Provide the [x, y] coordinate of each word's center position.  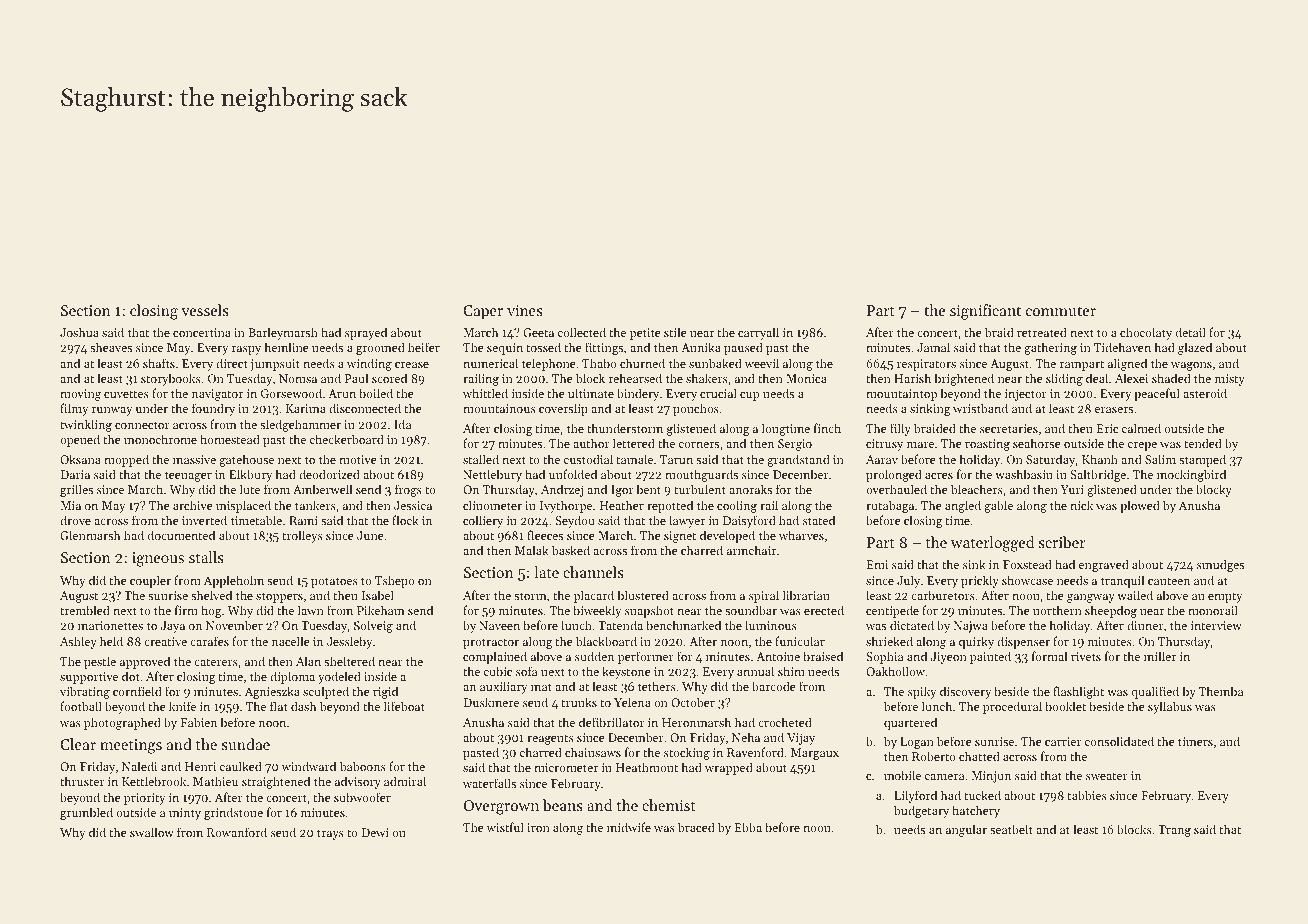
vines [525, 310]
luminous [771, 625]
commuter [1061, 311]
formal [1049, 656]
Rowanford [237, 832]
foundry [213, 409]
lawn [311, 610]
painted [990, 657]
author [591, 443]
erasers [1114, 410]
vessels [205, 310]
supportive [89, 678]
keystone [626, 672]
